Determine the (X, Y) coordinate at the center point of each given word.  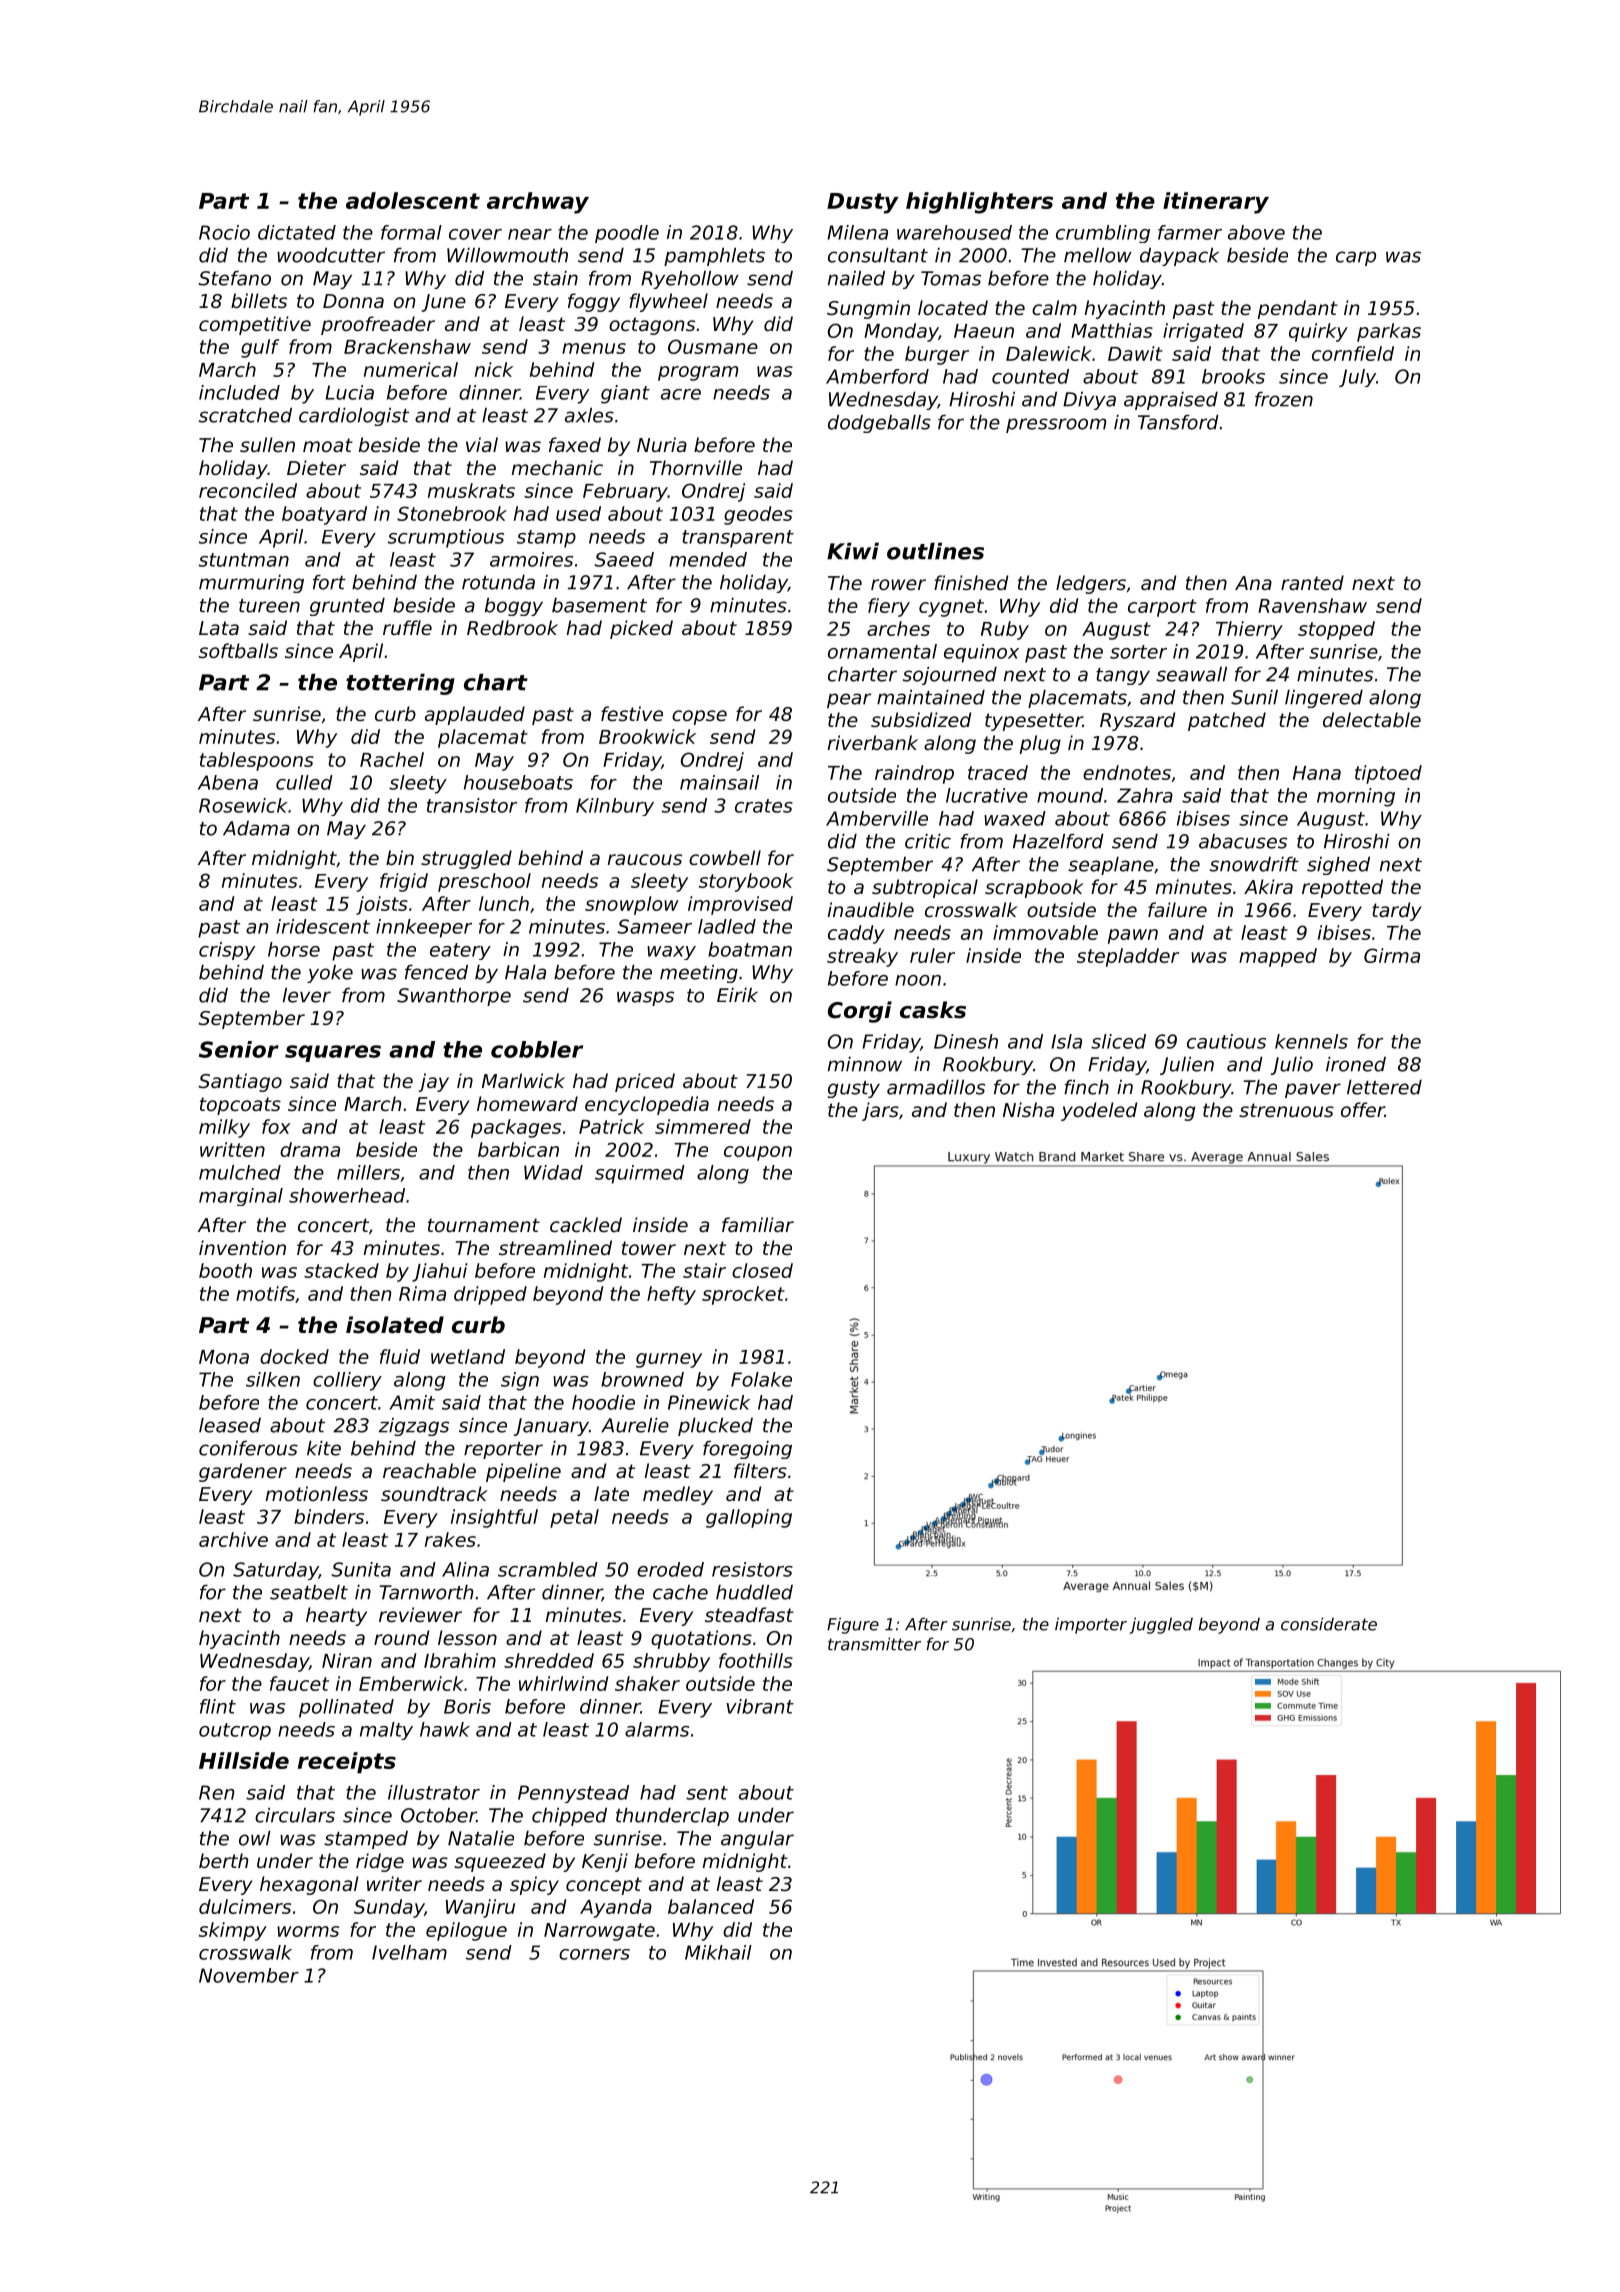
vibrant (760, 1706)
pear (849, 700)
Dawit (1135, 353)
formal (411, 232)
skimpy (233, 1931)
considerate (1329, 1624)
